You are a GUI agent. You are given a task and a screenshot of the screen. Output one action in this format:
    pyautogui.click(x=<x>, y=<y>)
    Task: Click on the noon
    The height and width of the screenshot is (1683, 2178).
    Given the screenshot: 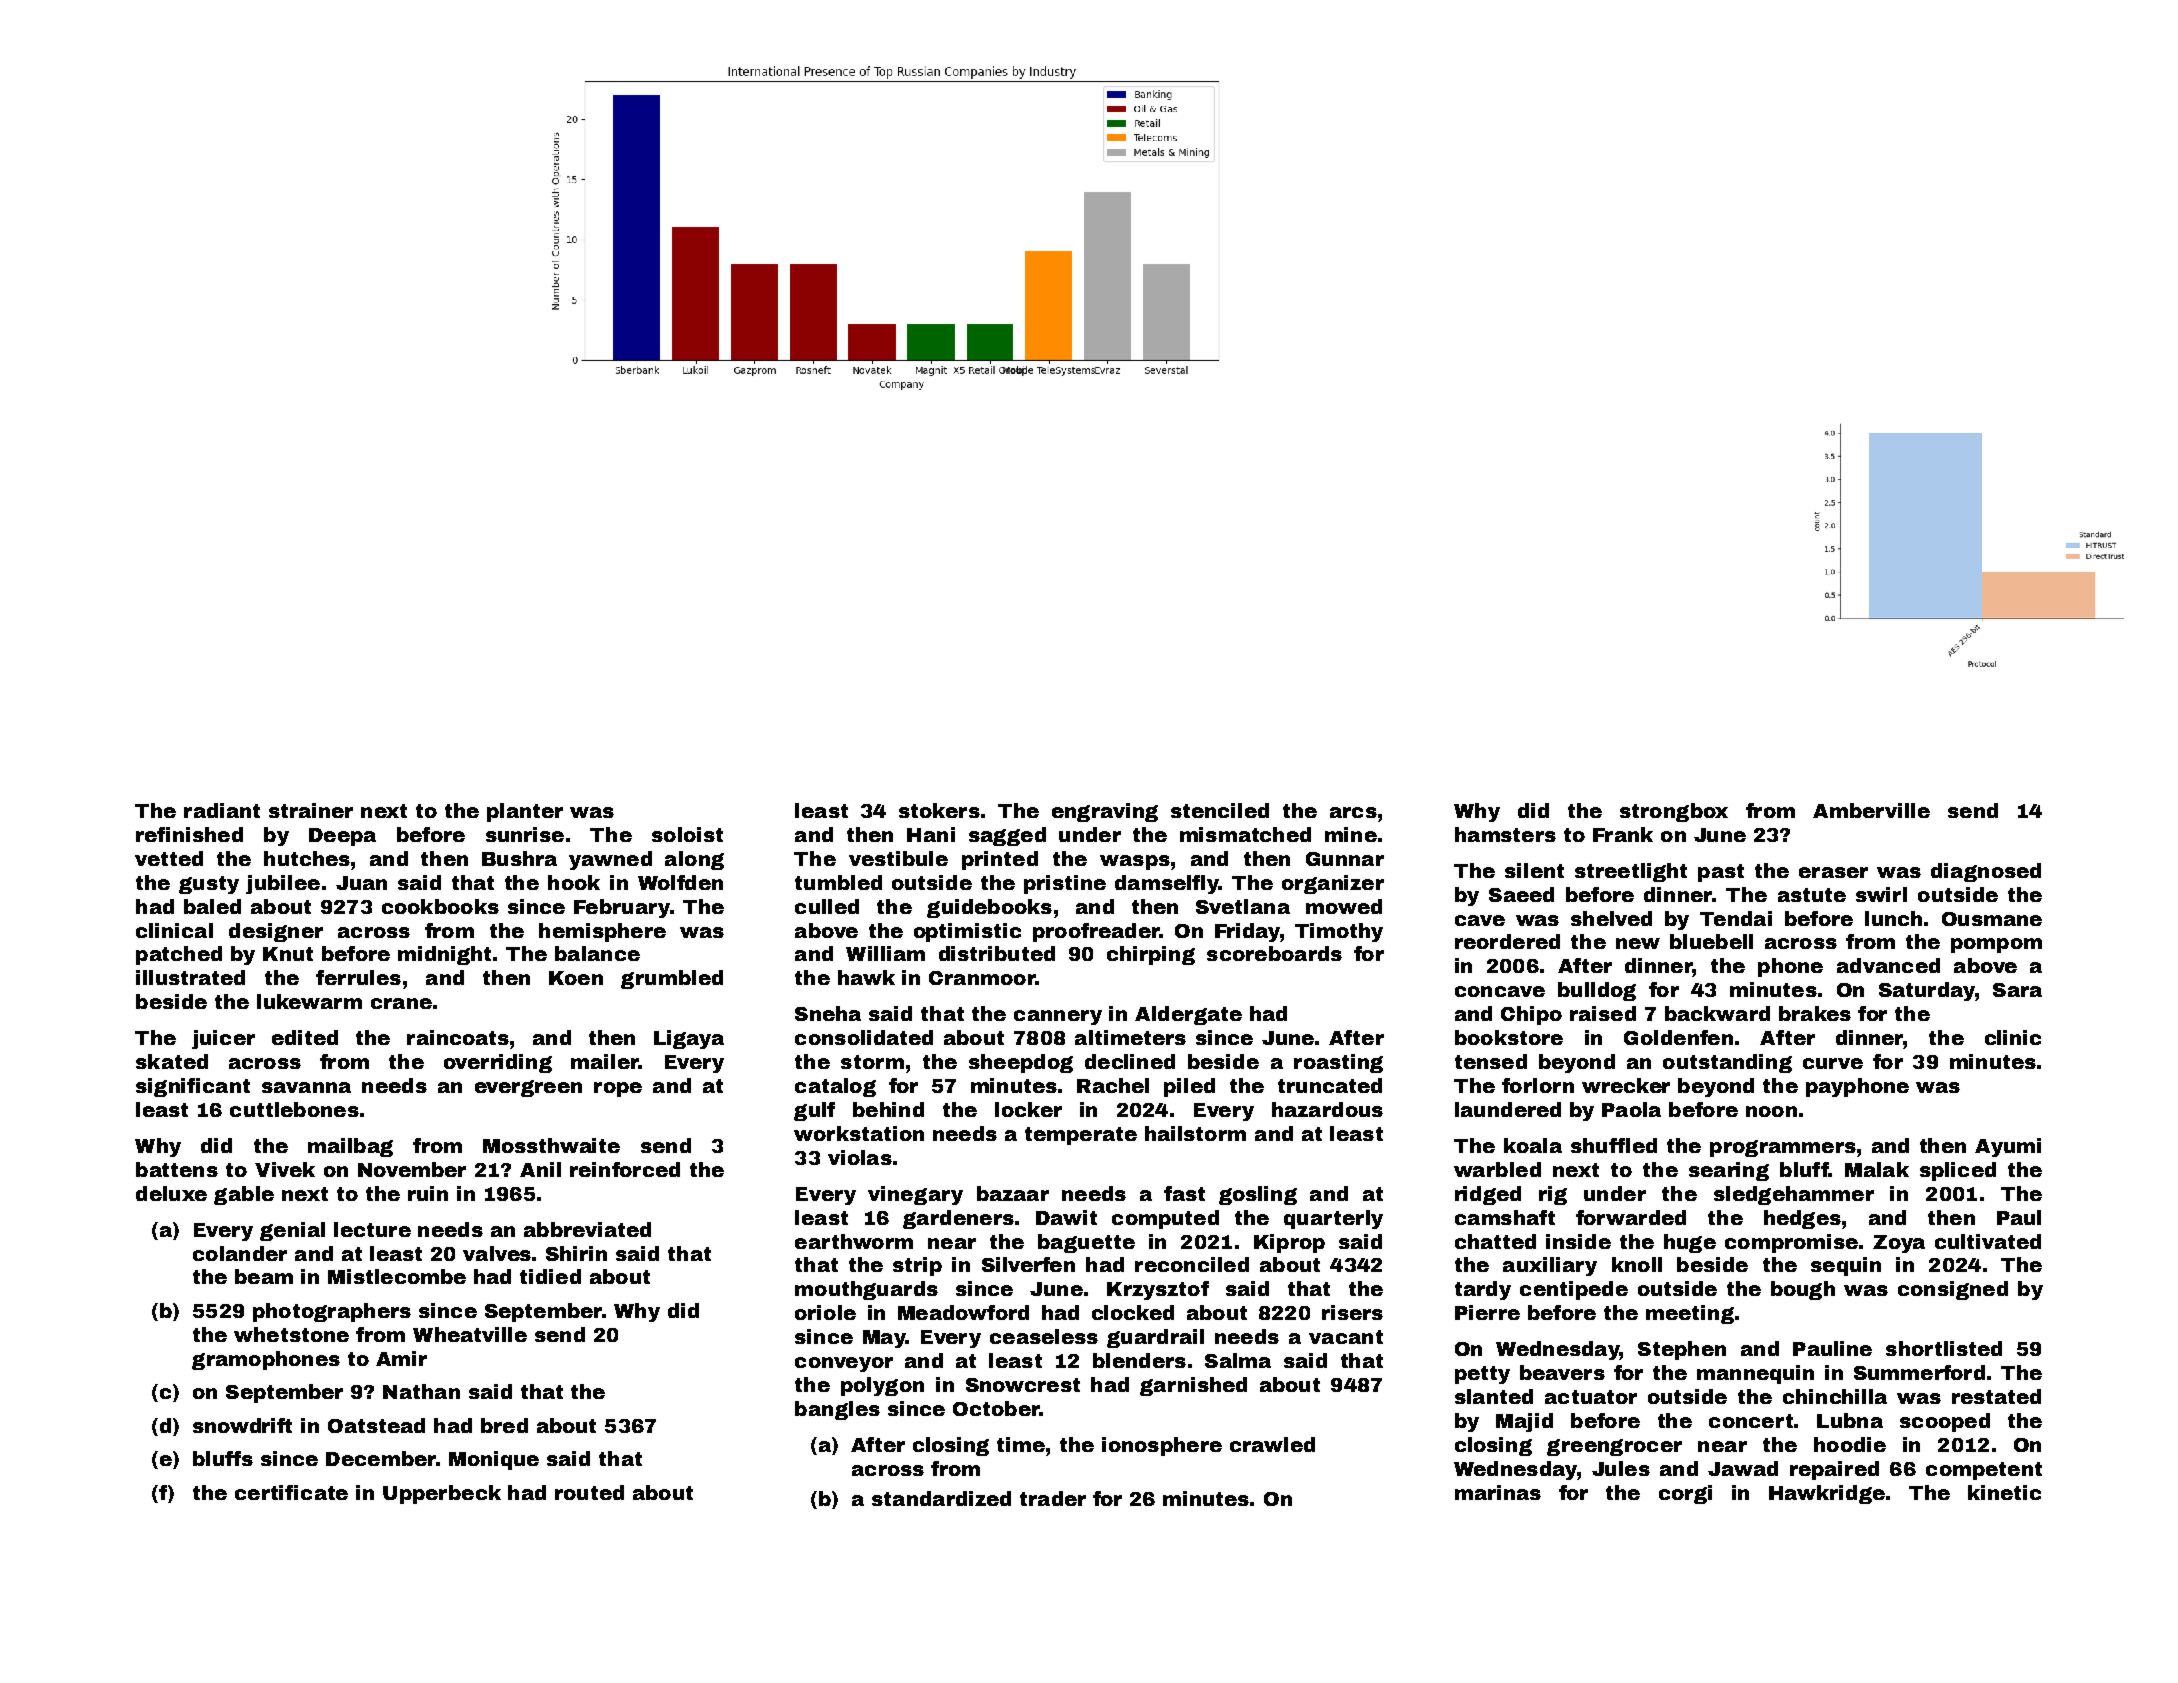 What is the action you would take?
    pyautogui.click(x=1771, y=1111)
